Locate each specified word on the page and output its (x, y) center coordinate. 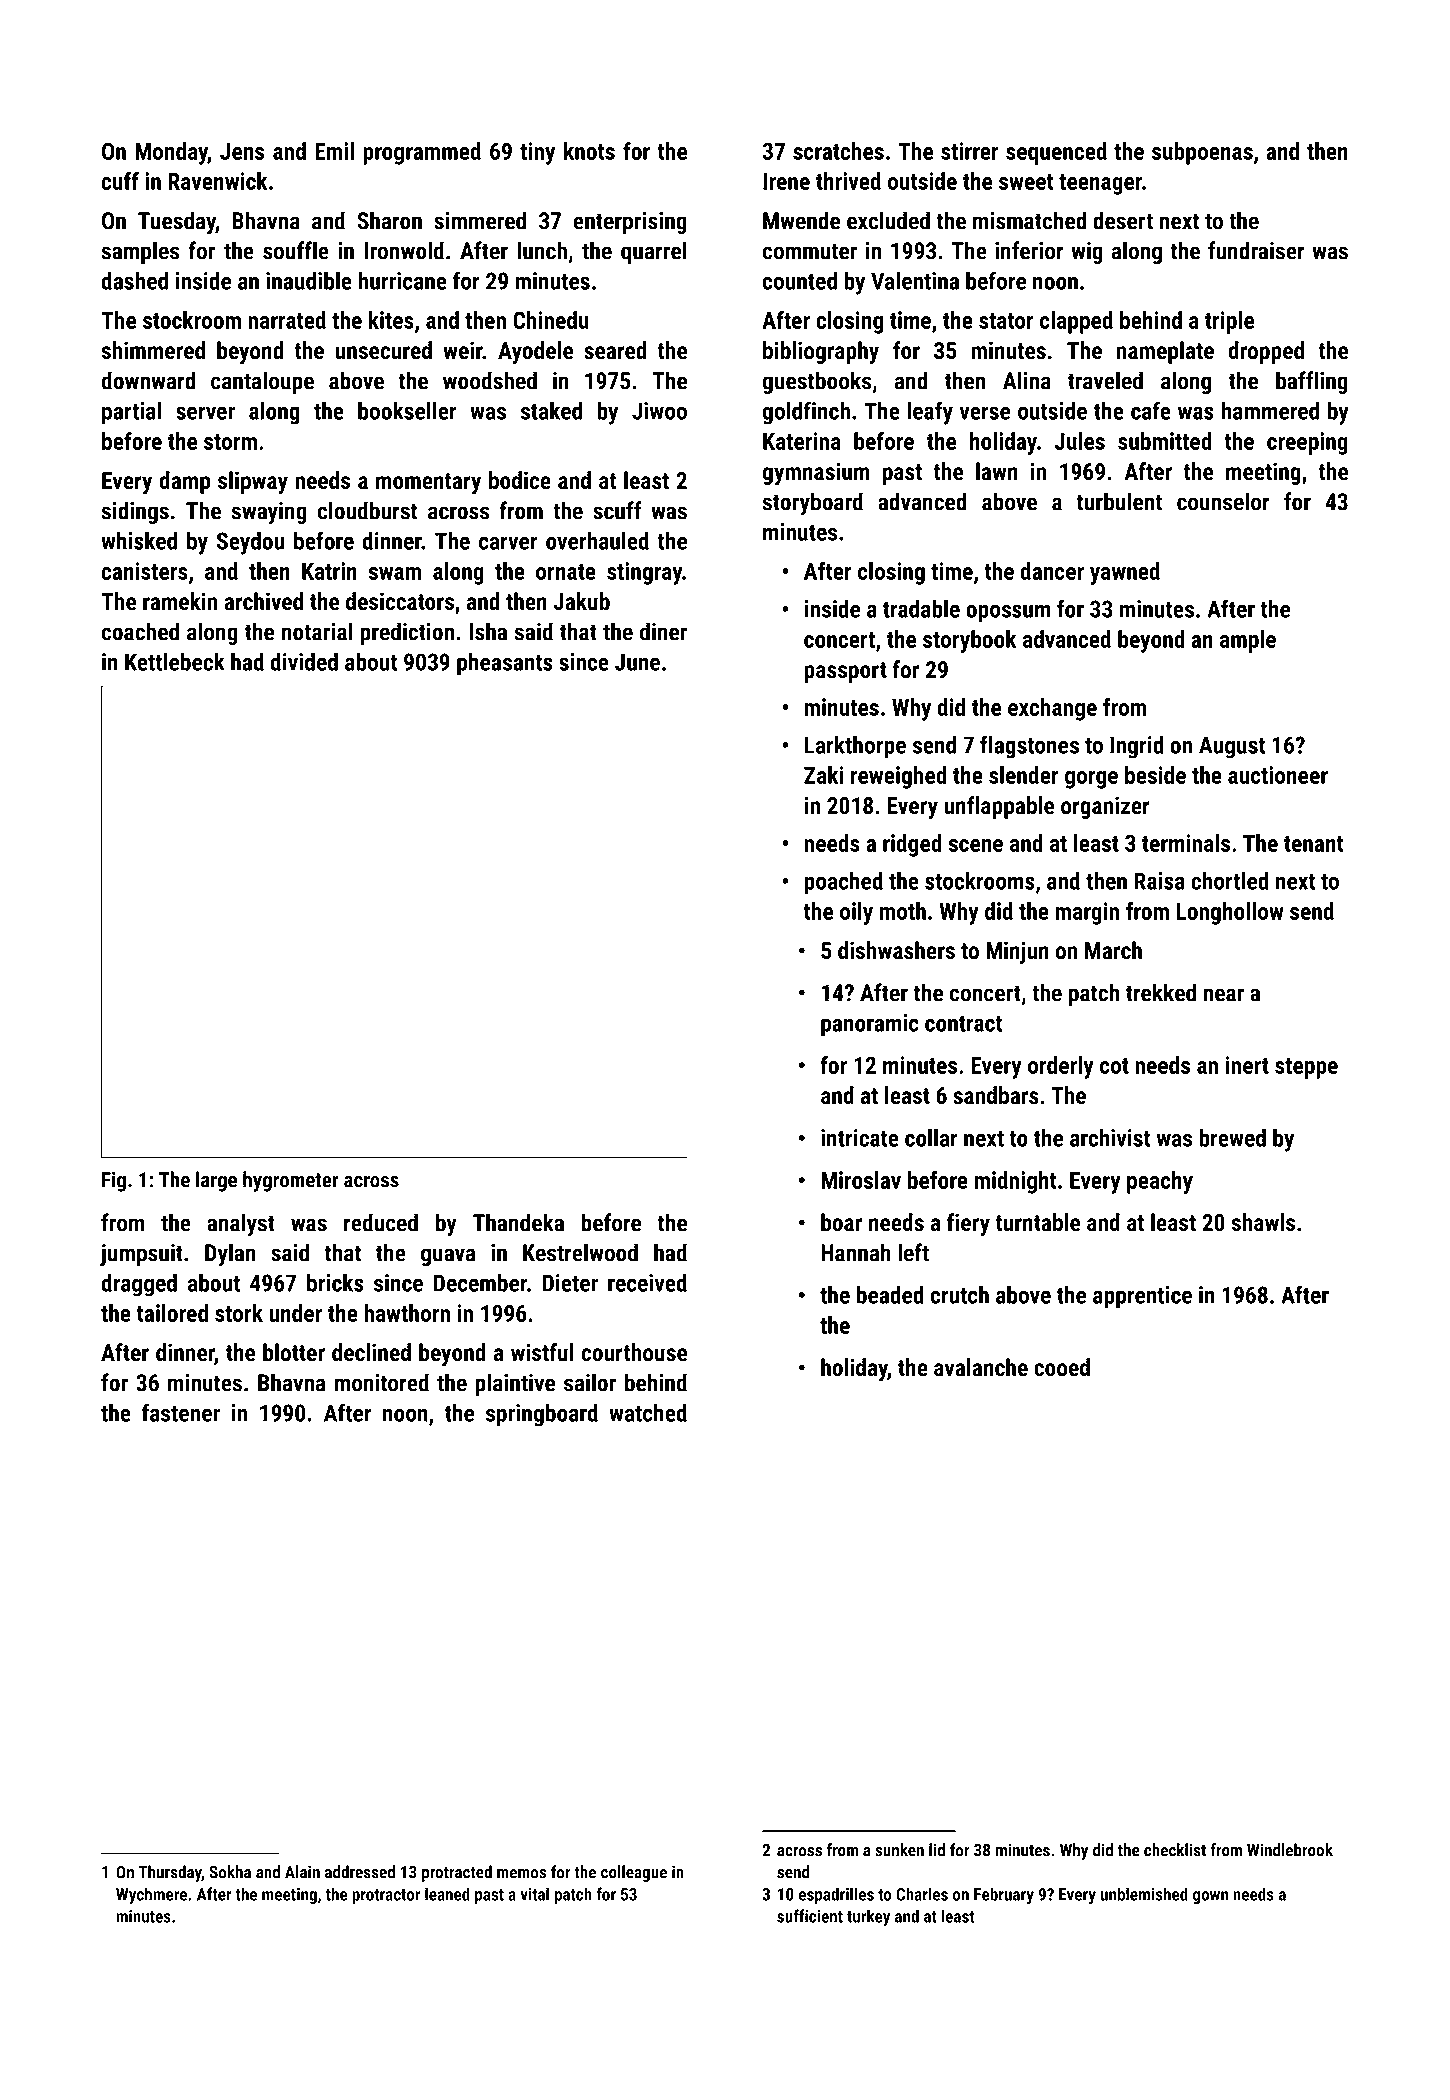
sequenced (1056, 153)
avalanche (981, 1367)
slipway (253, 482)
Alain (302, 1872)
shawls (1263, 1222)
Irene (786, 181)
